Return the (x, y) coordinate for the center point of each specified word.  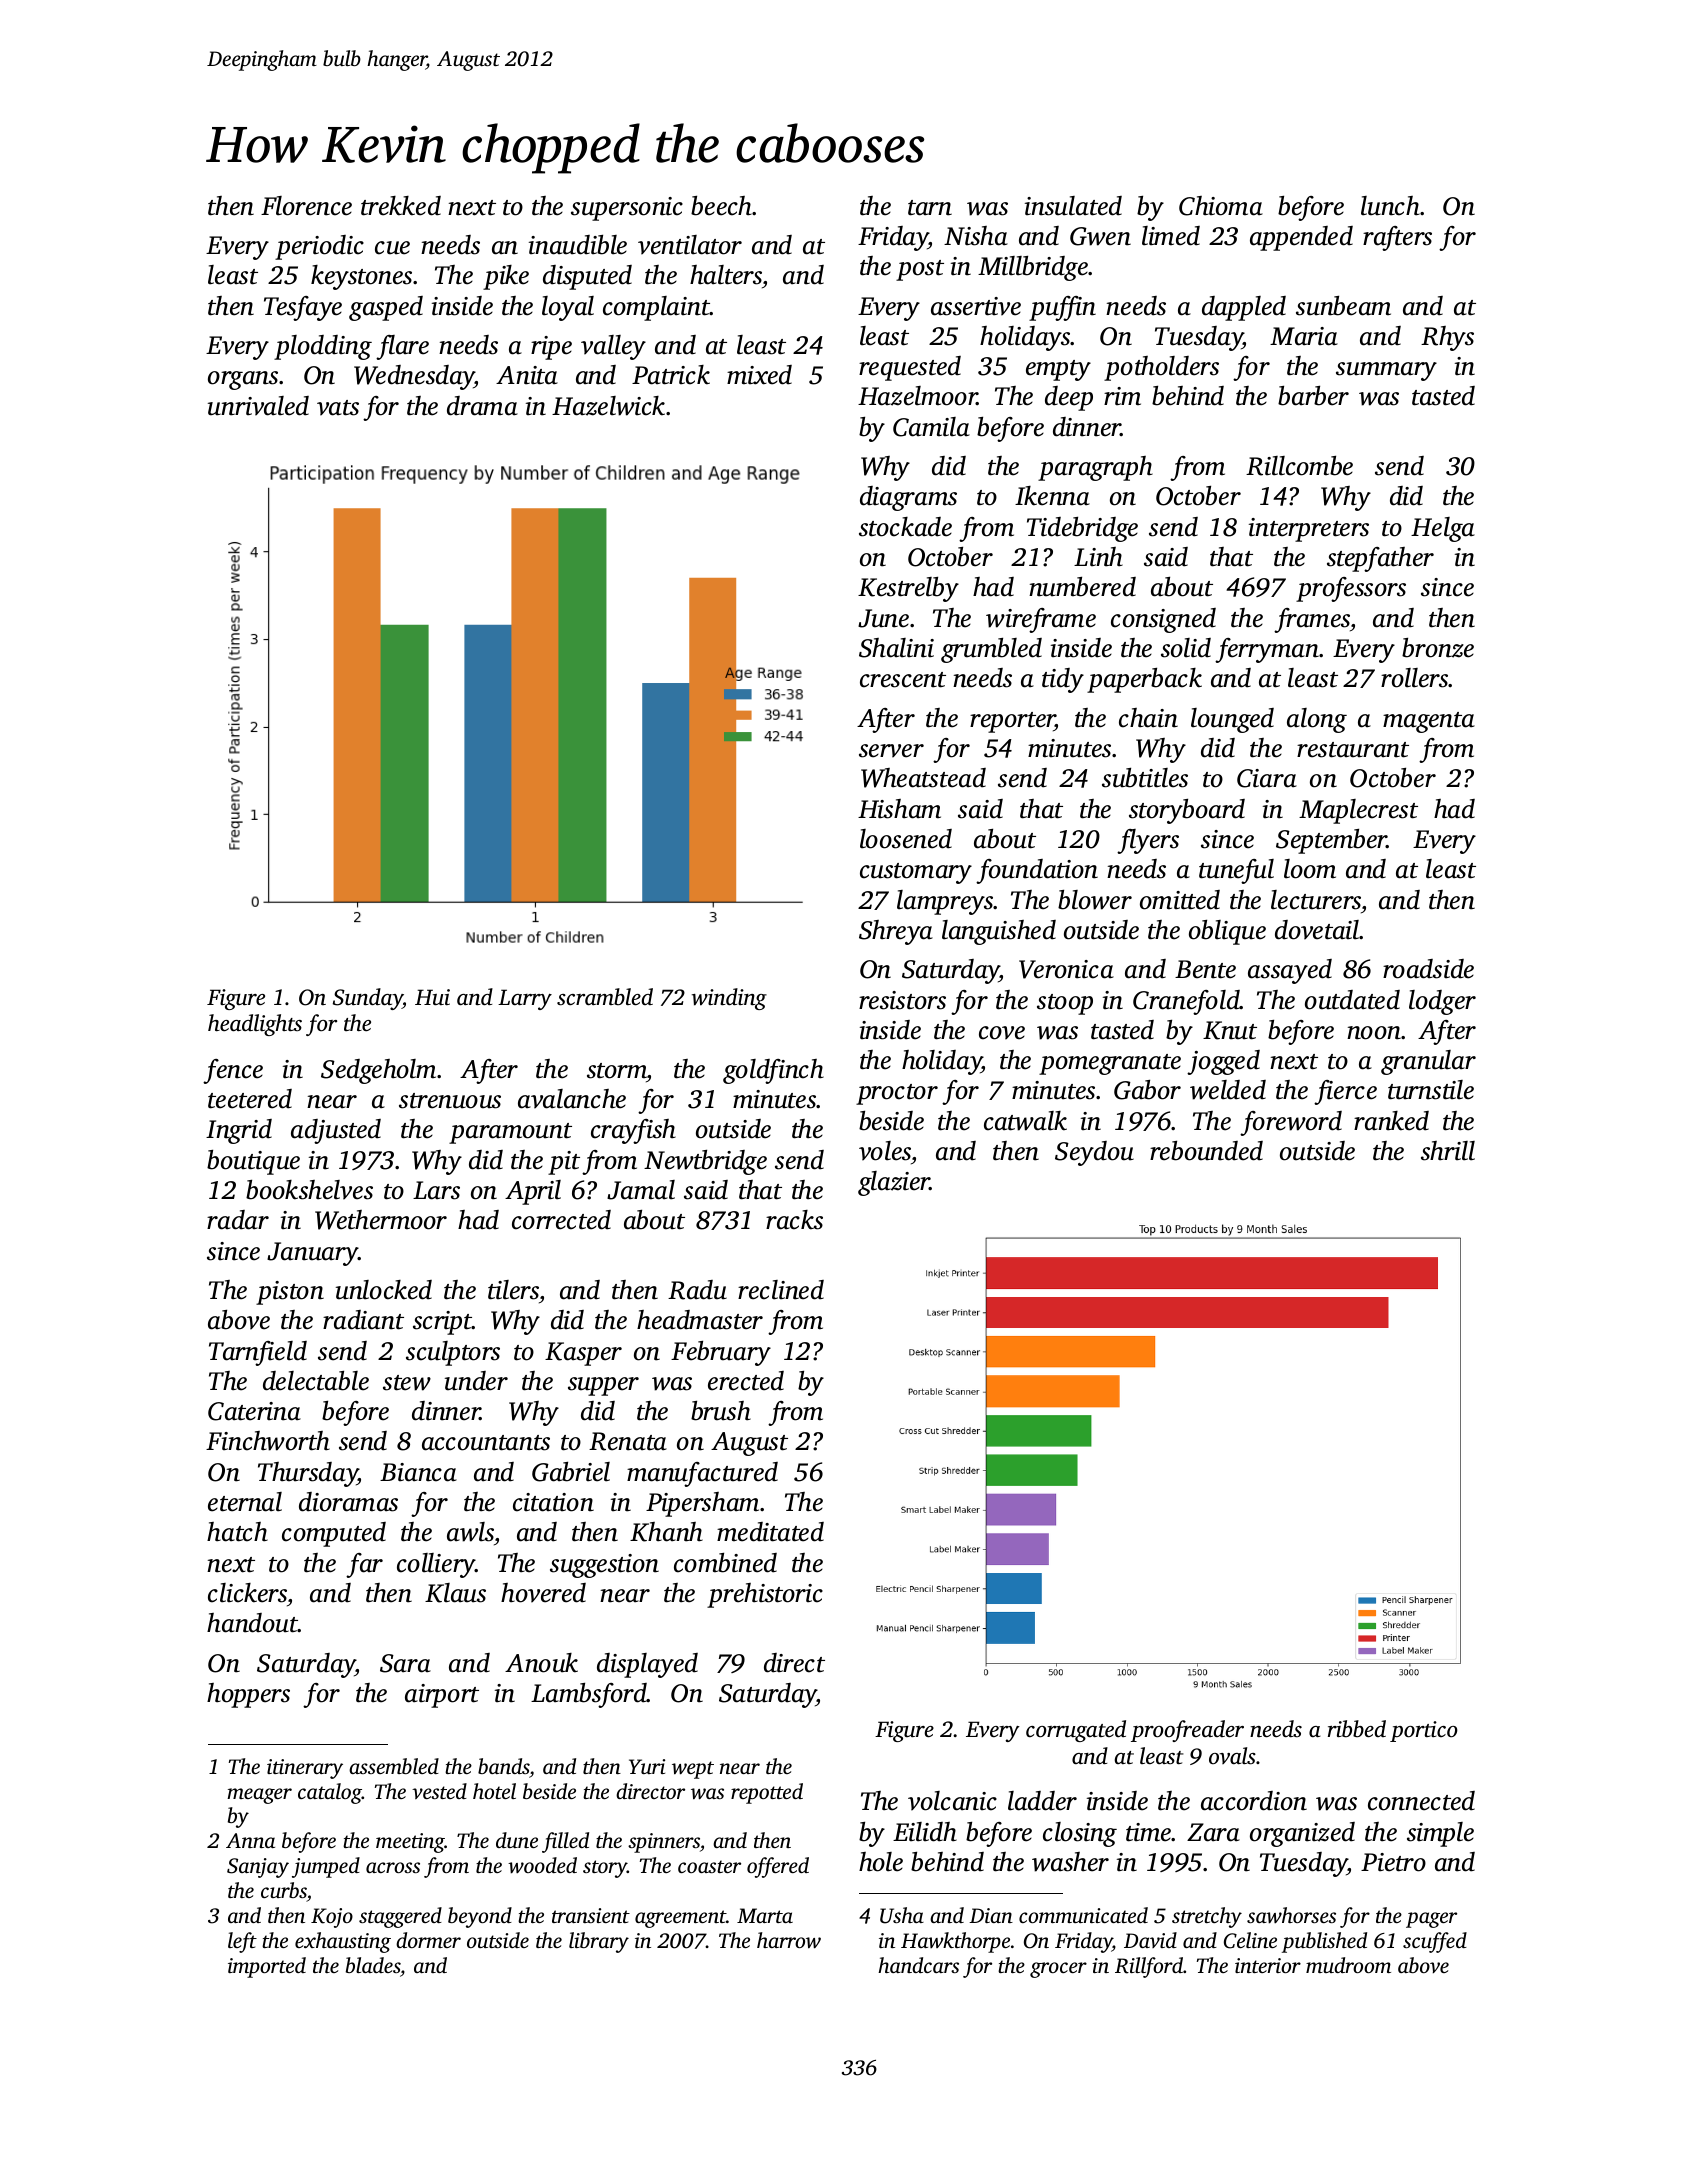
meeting (410, 1843)
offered (778, 1867)
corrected (561, 1220)
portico (1424, 1731)
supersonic (627, 209)
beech (722, 206)
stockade (905, 527)
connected (1421, 1801)
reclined (781, 1290)
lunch (1390, 206)
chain (1148, 718)
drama (482, 406)
